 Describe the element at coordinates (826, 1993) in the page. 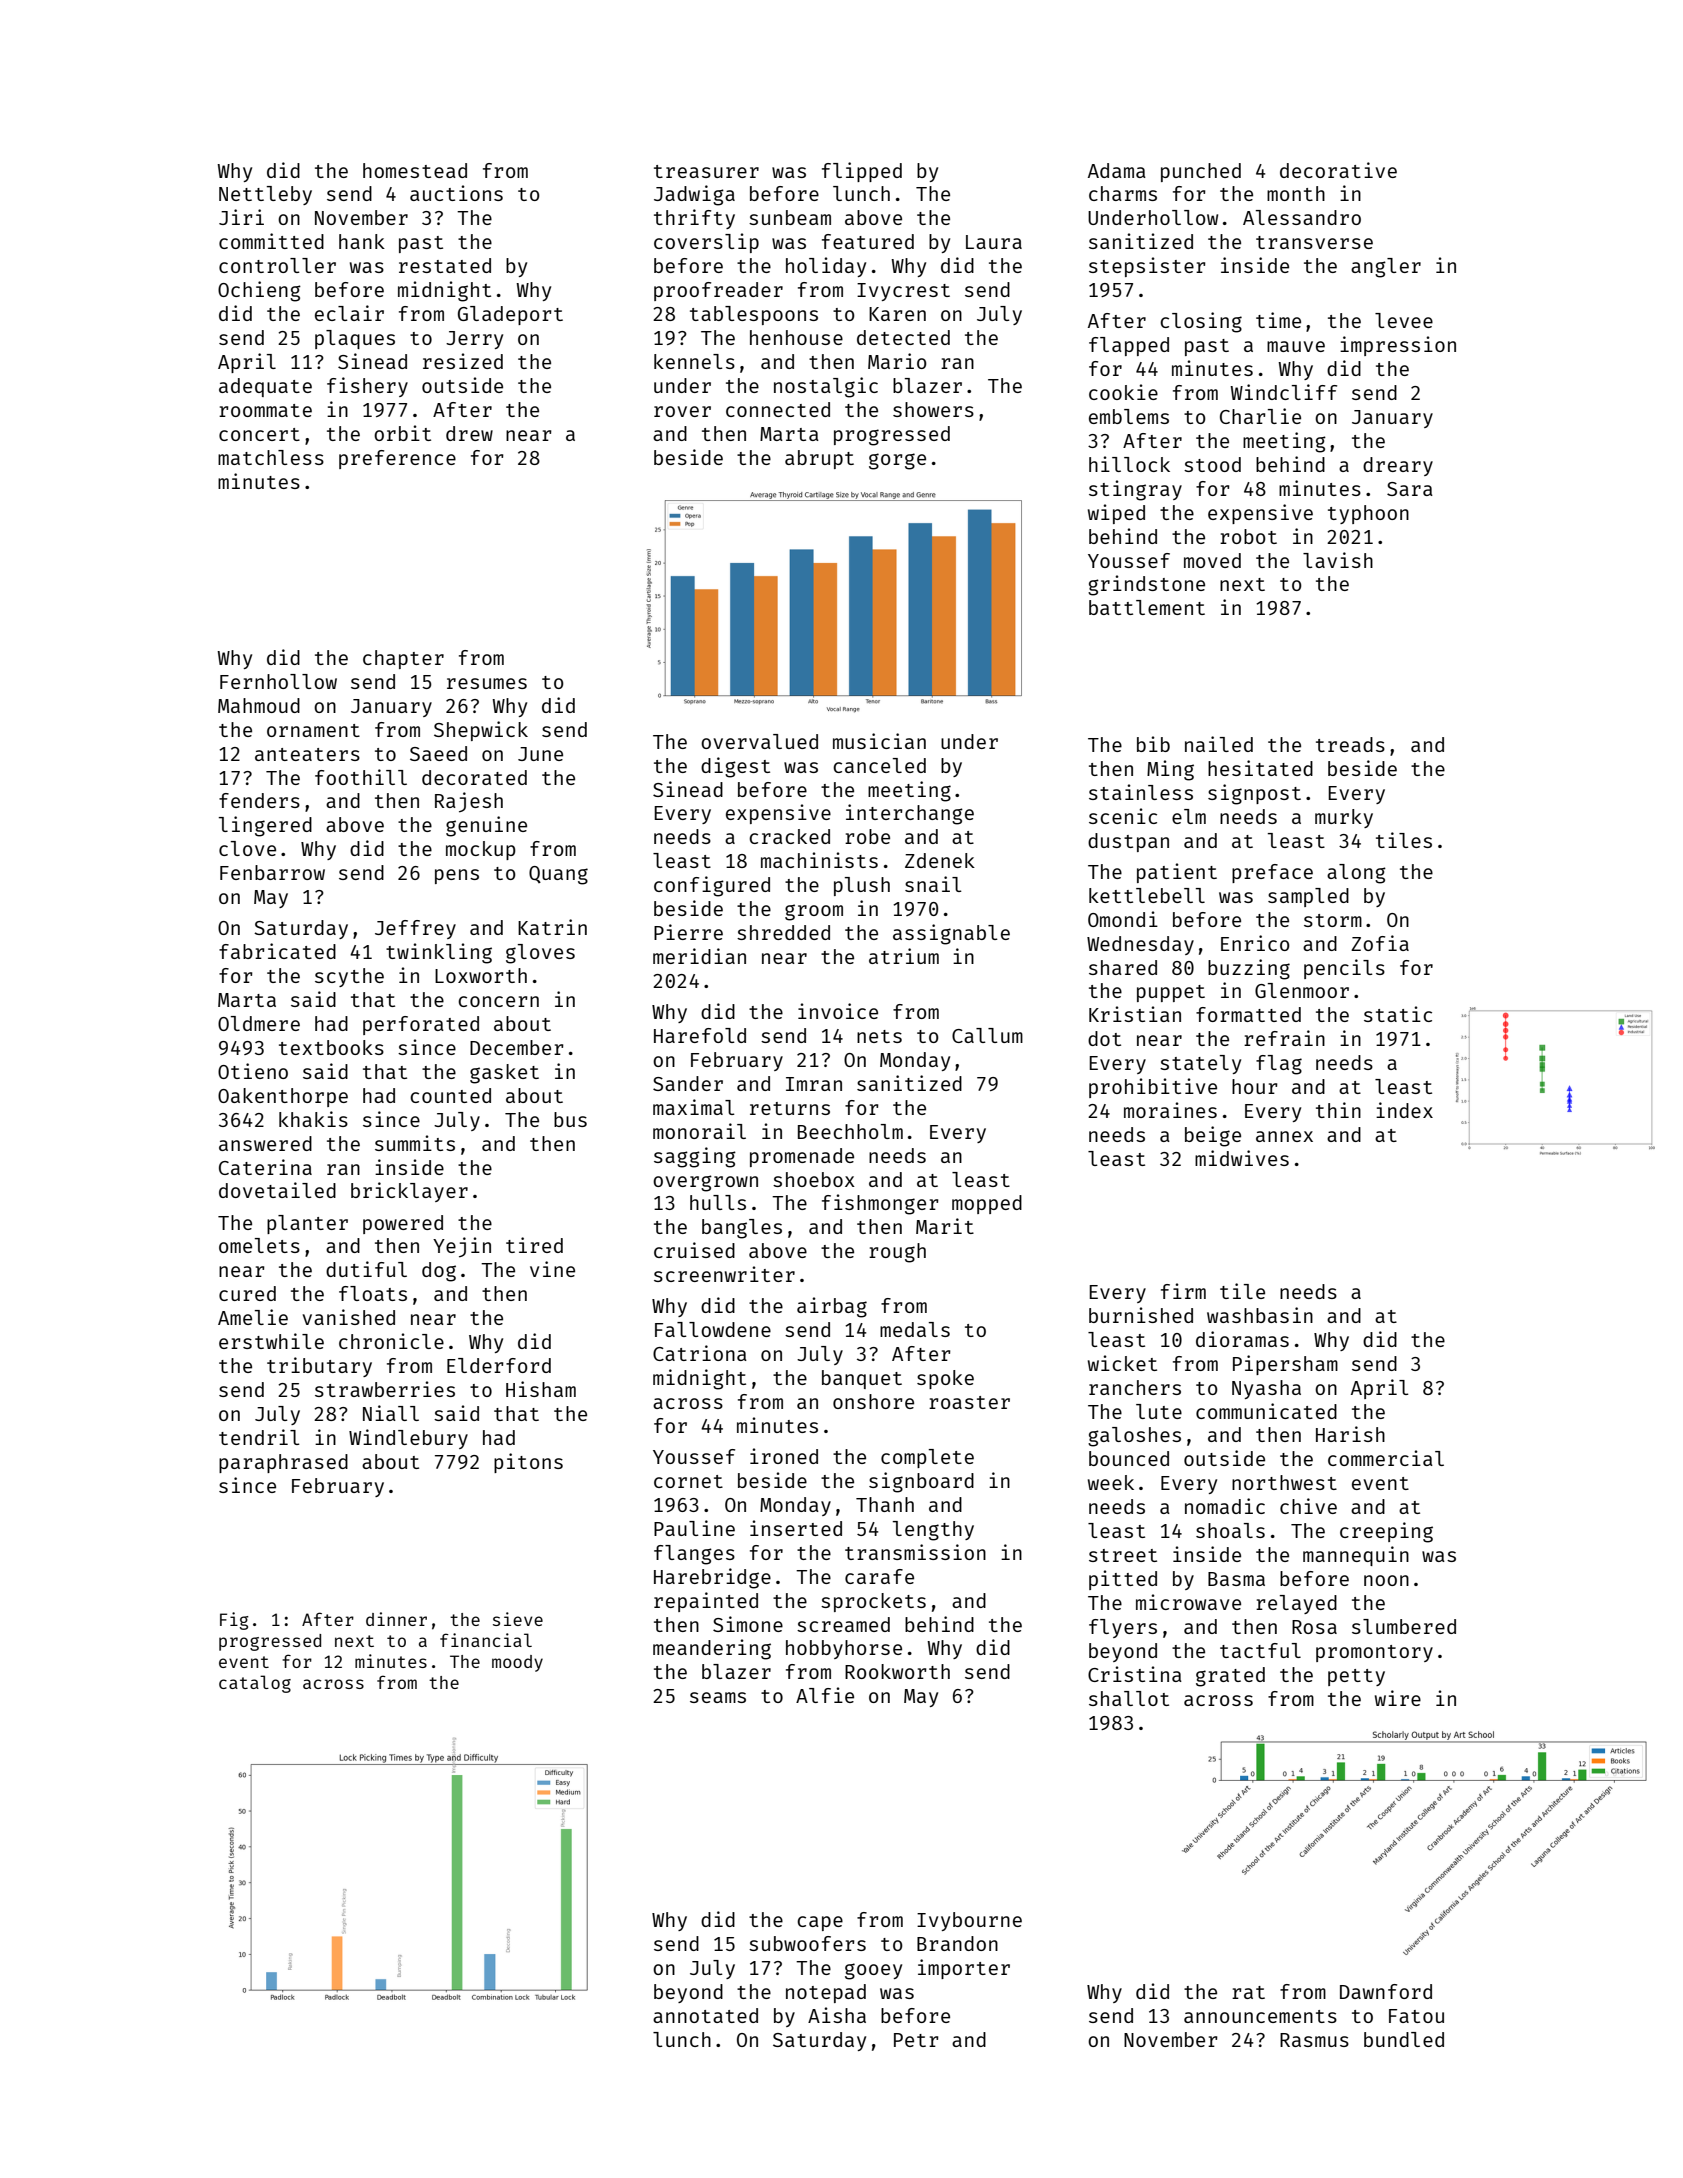

I see `notepad` at that location.
